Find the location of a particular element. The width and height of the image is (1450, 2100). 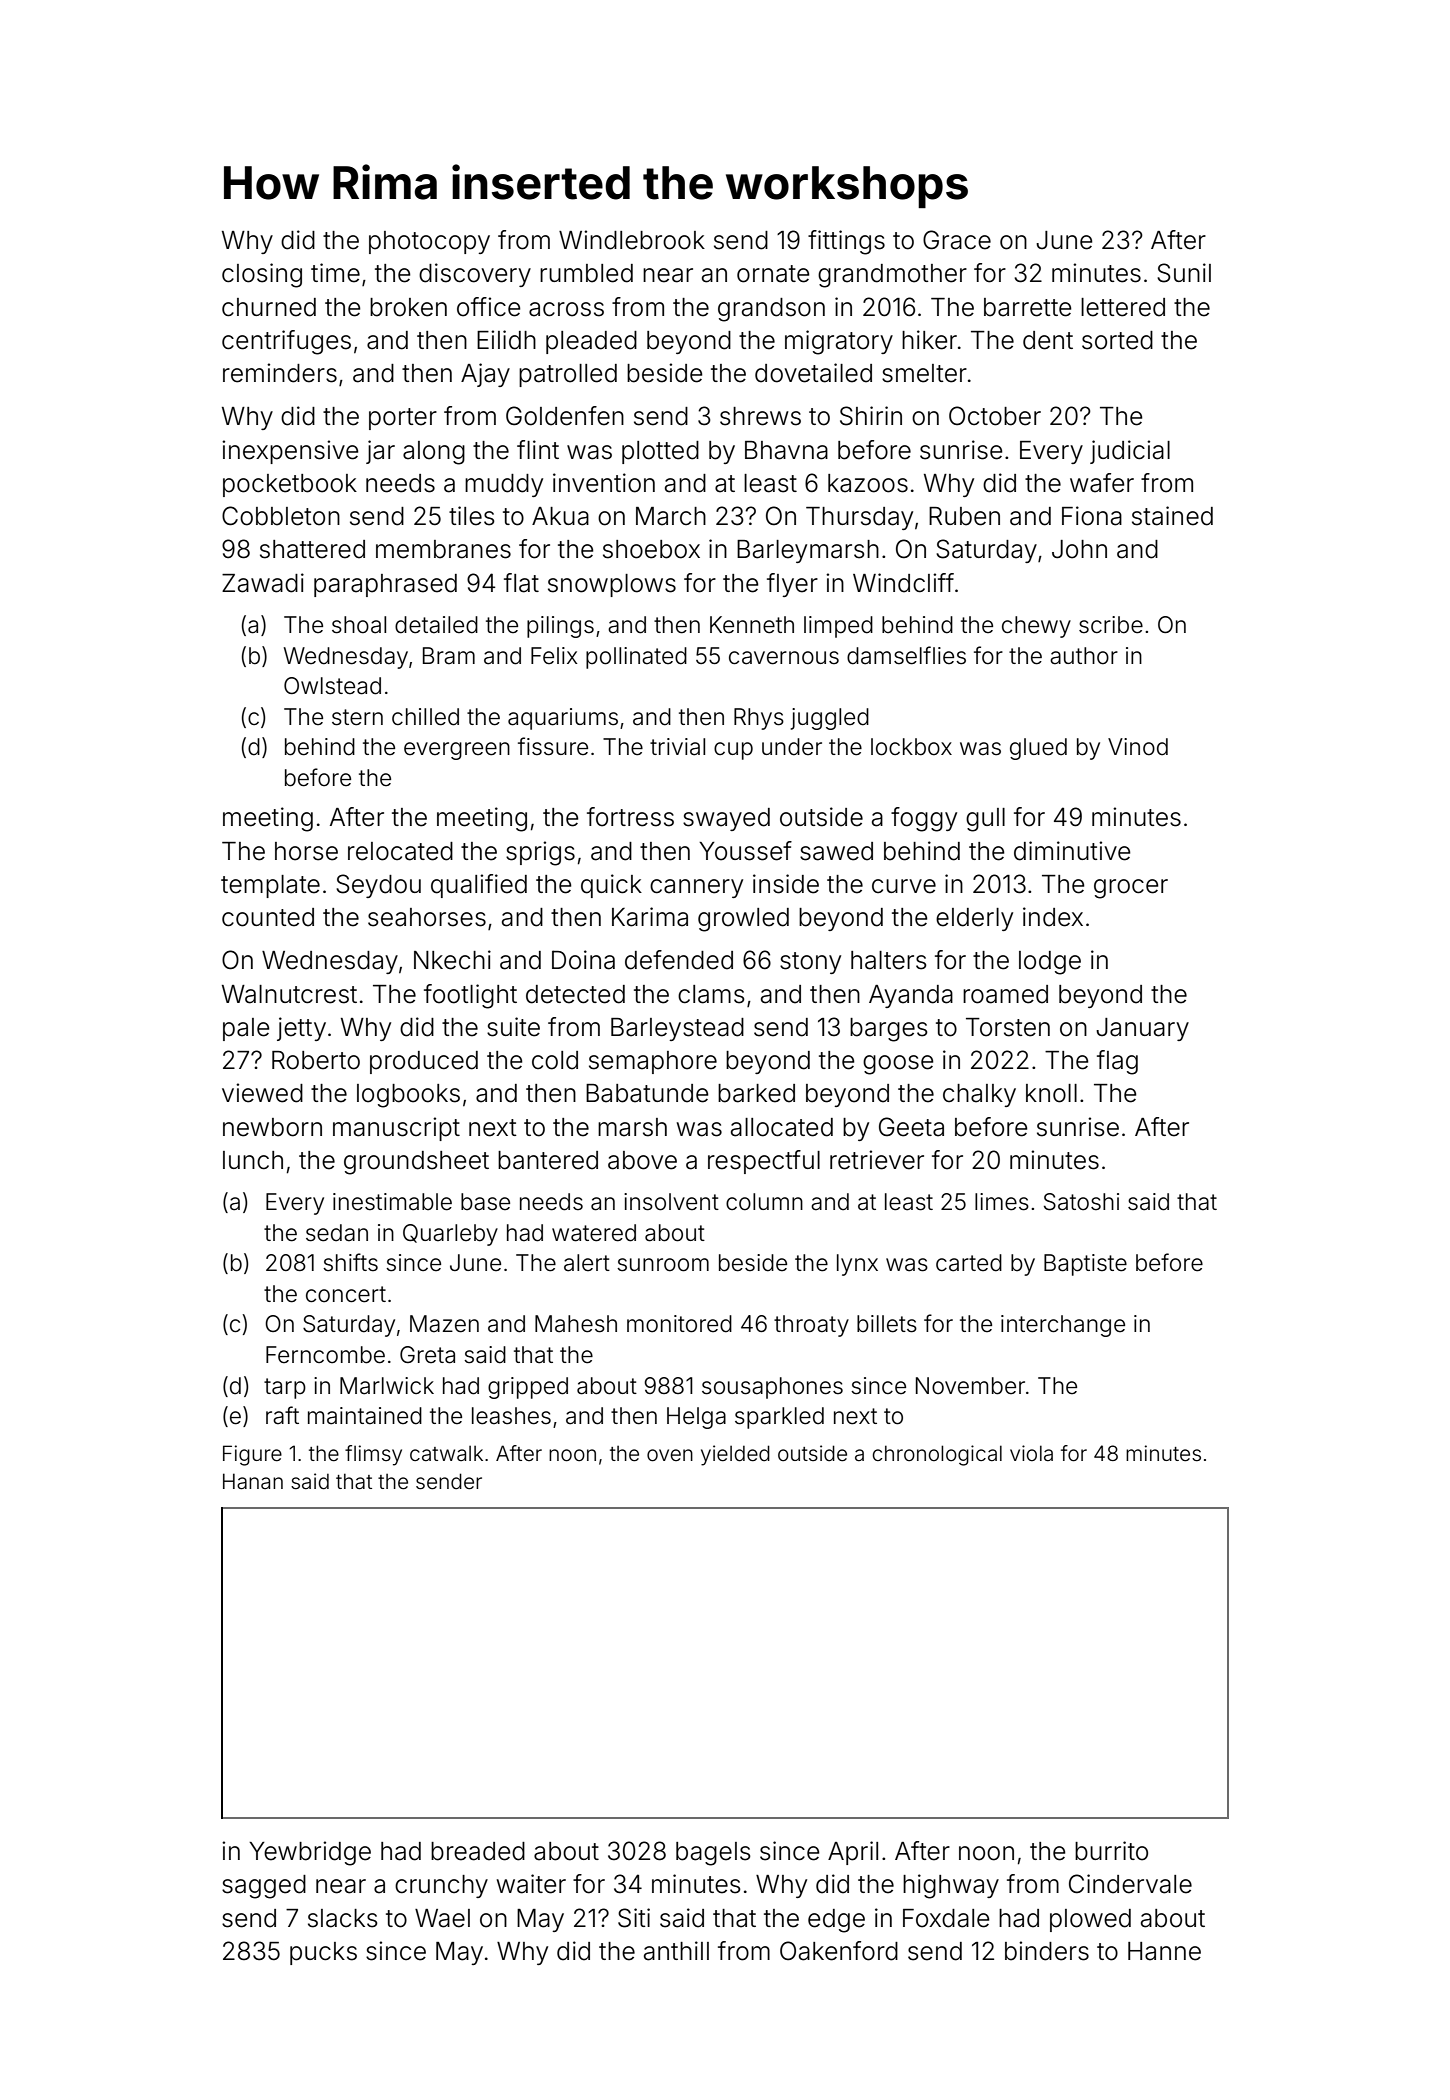

yielded is located at coordinates (735, 1455).
